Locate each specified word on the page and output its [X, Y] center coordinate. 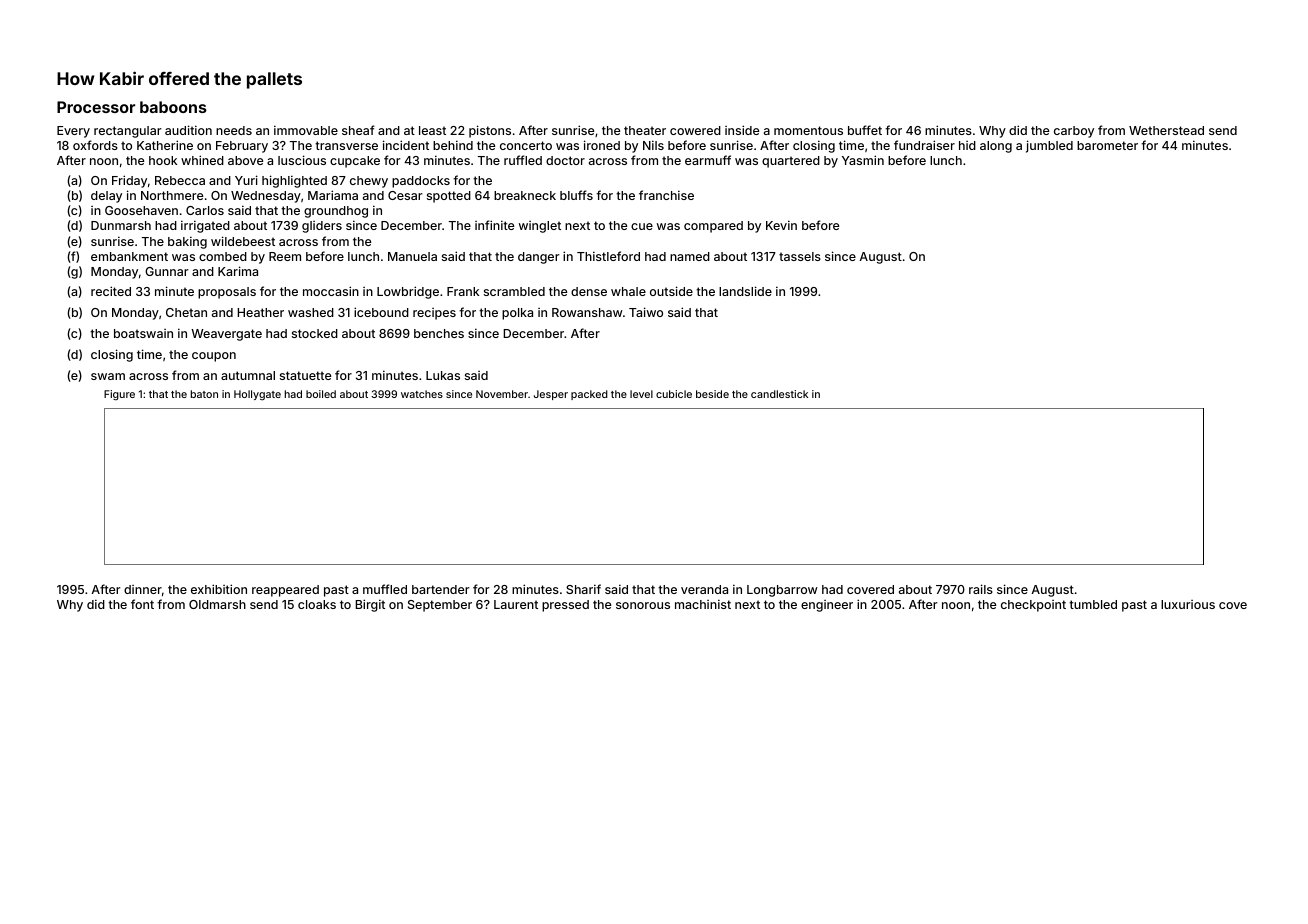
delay [106, 197]
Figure [119, 395]
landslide [745, 291]
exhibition [219, 589]
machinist [703, 604]
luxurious [1188, 604]
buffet [865, 130]
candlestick [779, 394]
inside [742, 130]
